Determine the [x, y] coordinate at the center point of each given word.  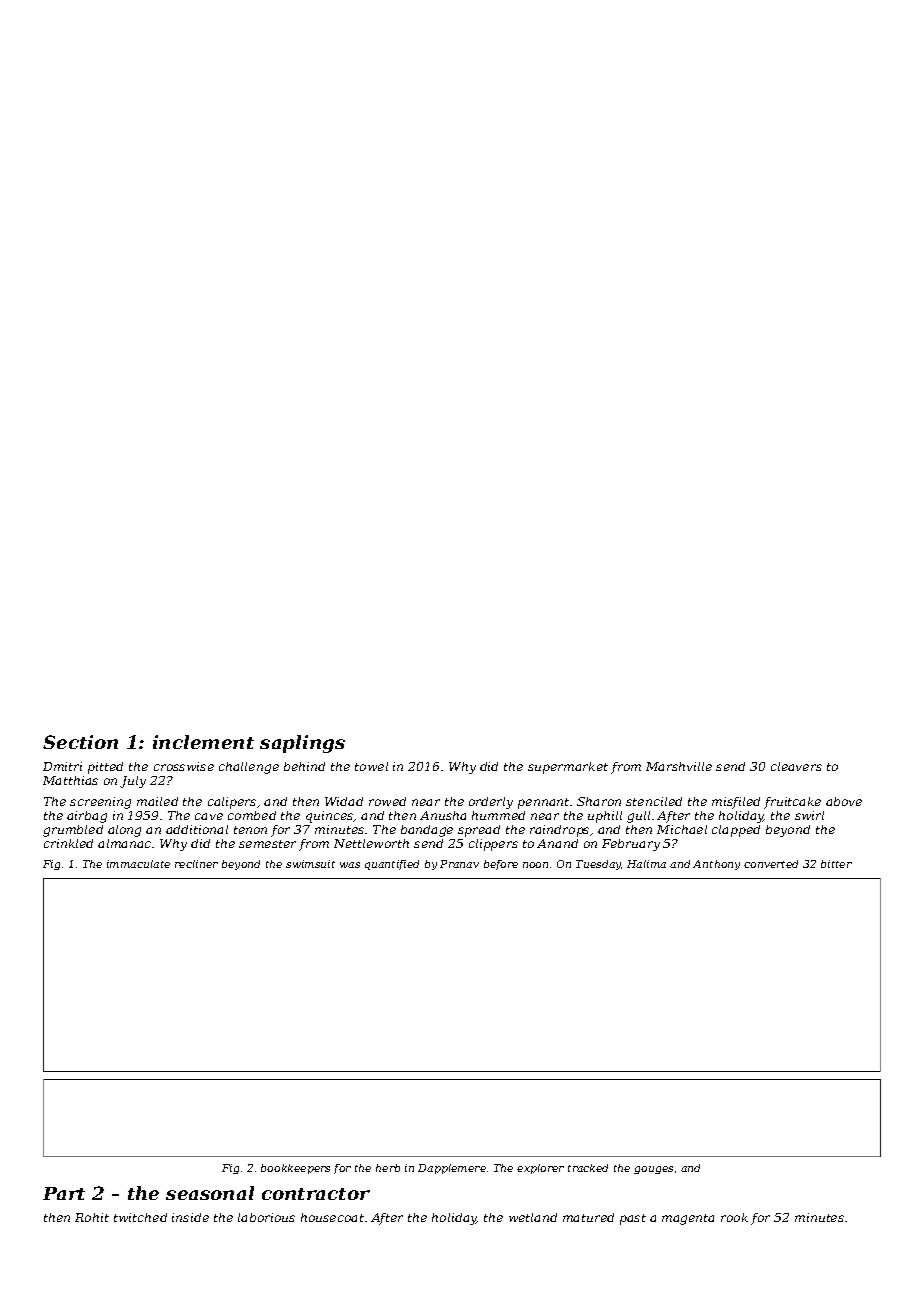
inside [190, 1217]
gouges [653, 1170]
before [501, 865]
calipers [232, 803]
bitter [836, 864]
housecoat [332, 1217]
